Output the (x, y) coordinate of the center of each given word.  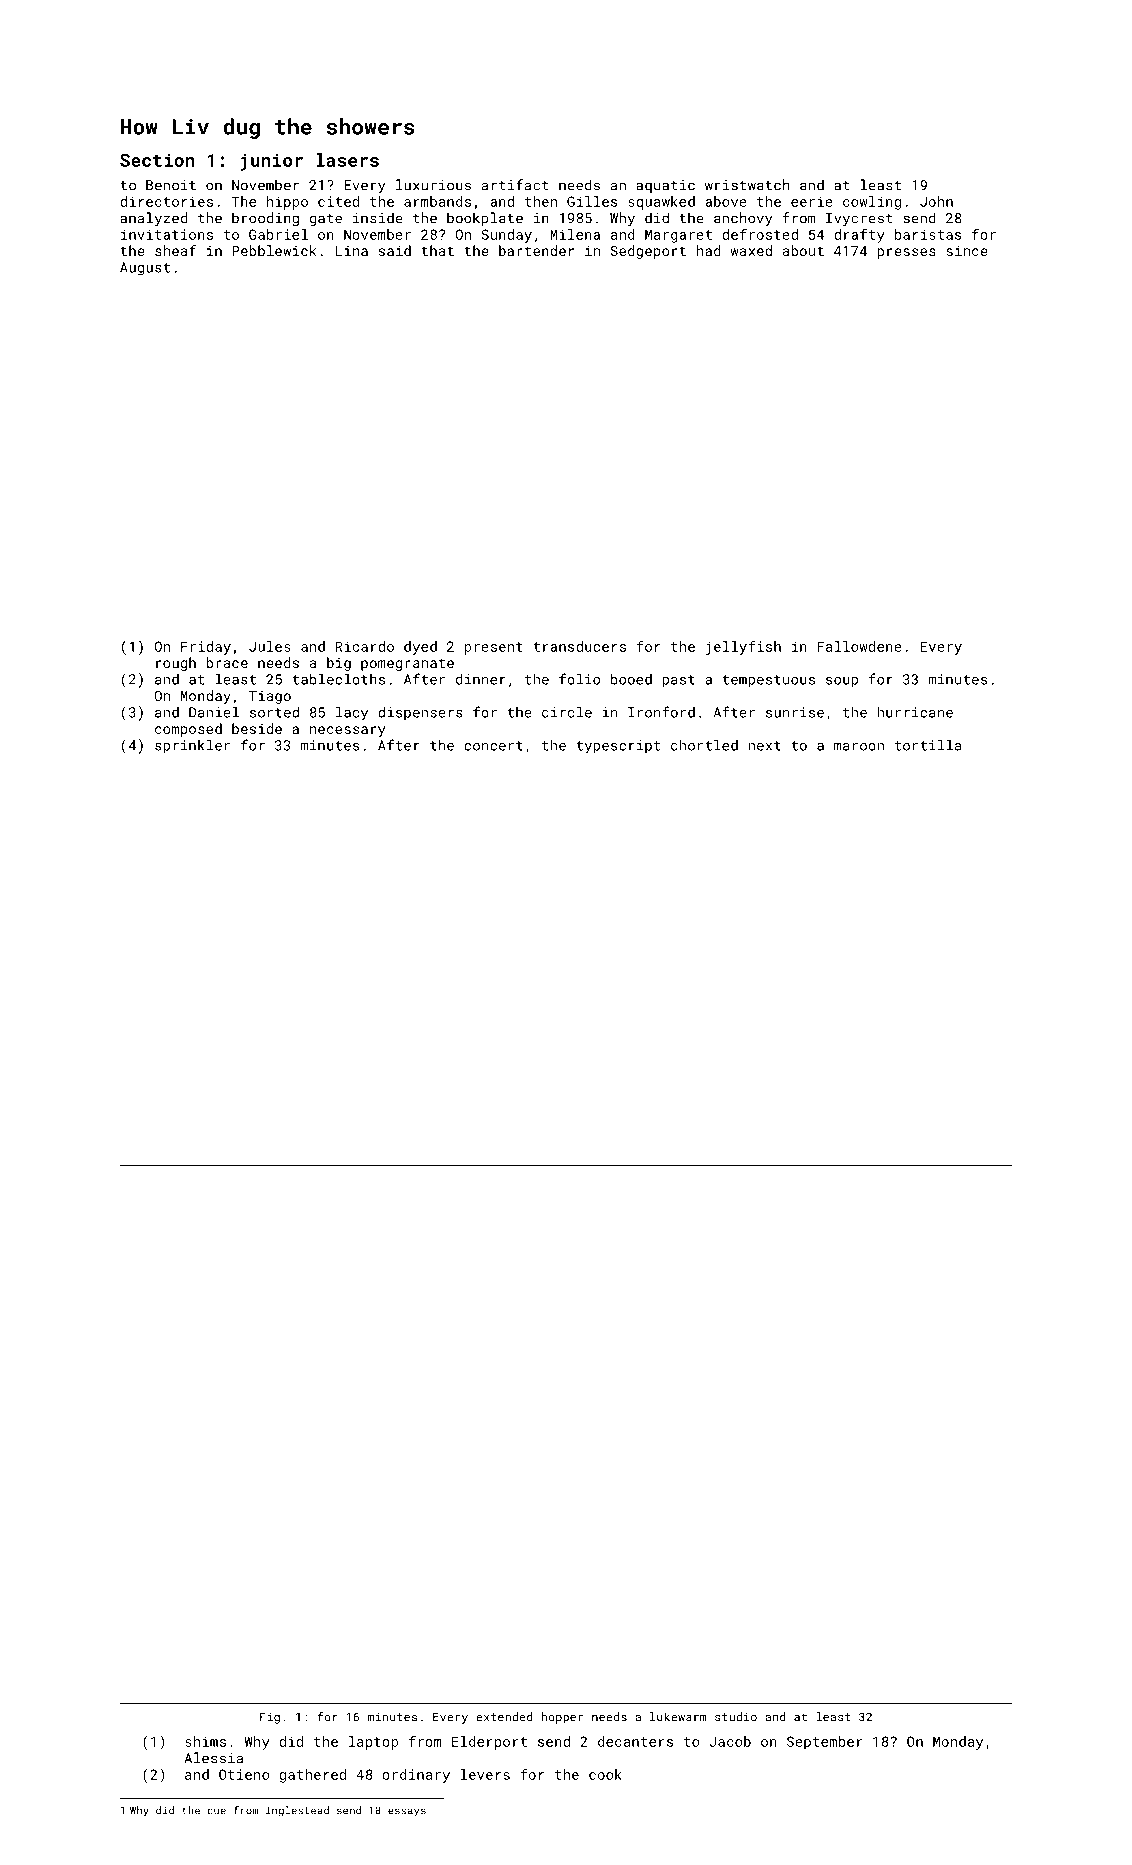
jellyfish (743, 647)
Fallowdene (859, 646)
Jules (270, 646)
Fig (270, 1718)
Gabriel (278, 234)
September (825, 1743)
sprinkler (192, 746)
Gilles (592, 201)
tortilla (928, 745)
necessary (348, 731)
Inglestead (297, 1811)
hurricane (915, 712)
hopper (562, 1718)
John (936, 201)
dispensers (420, 714)
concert (493, 746)
